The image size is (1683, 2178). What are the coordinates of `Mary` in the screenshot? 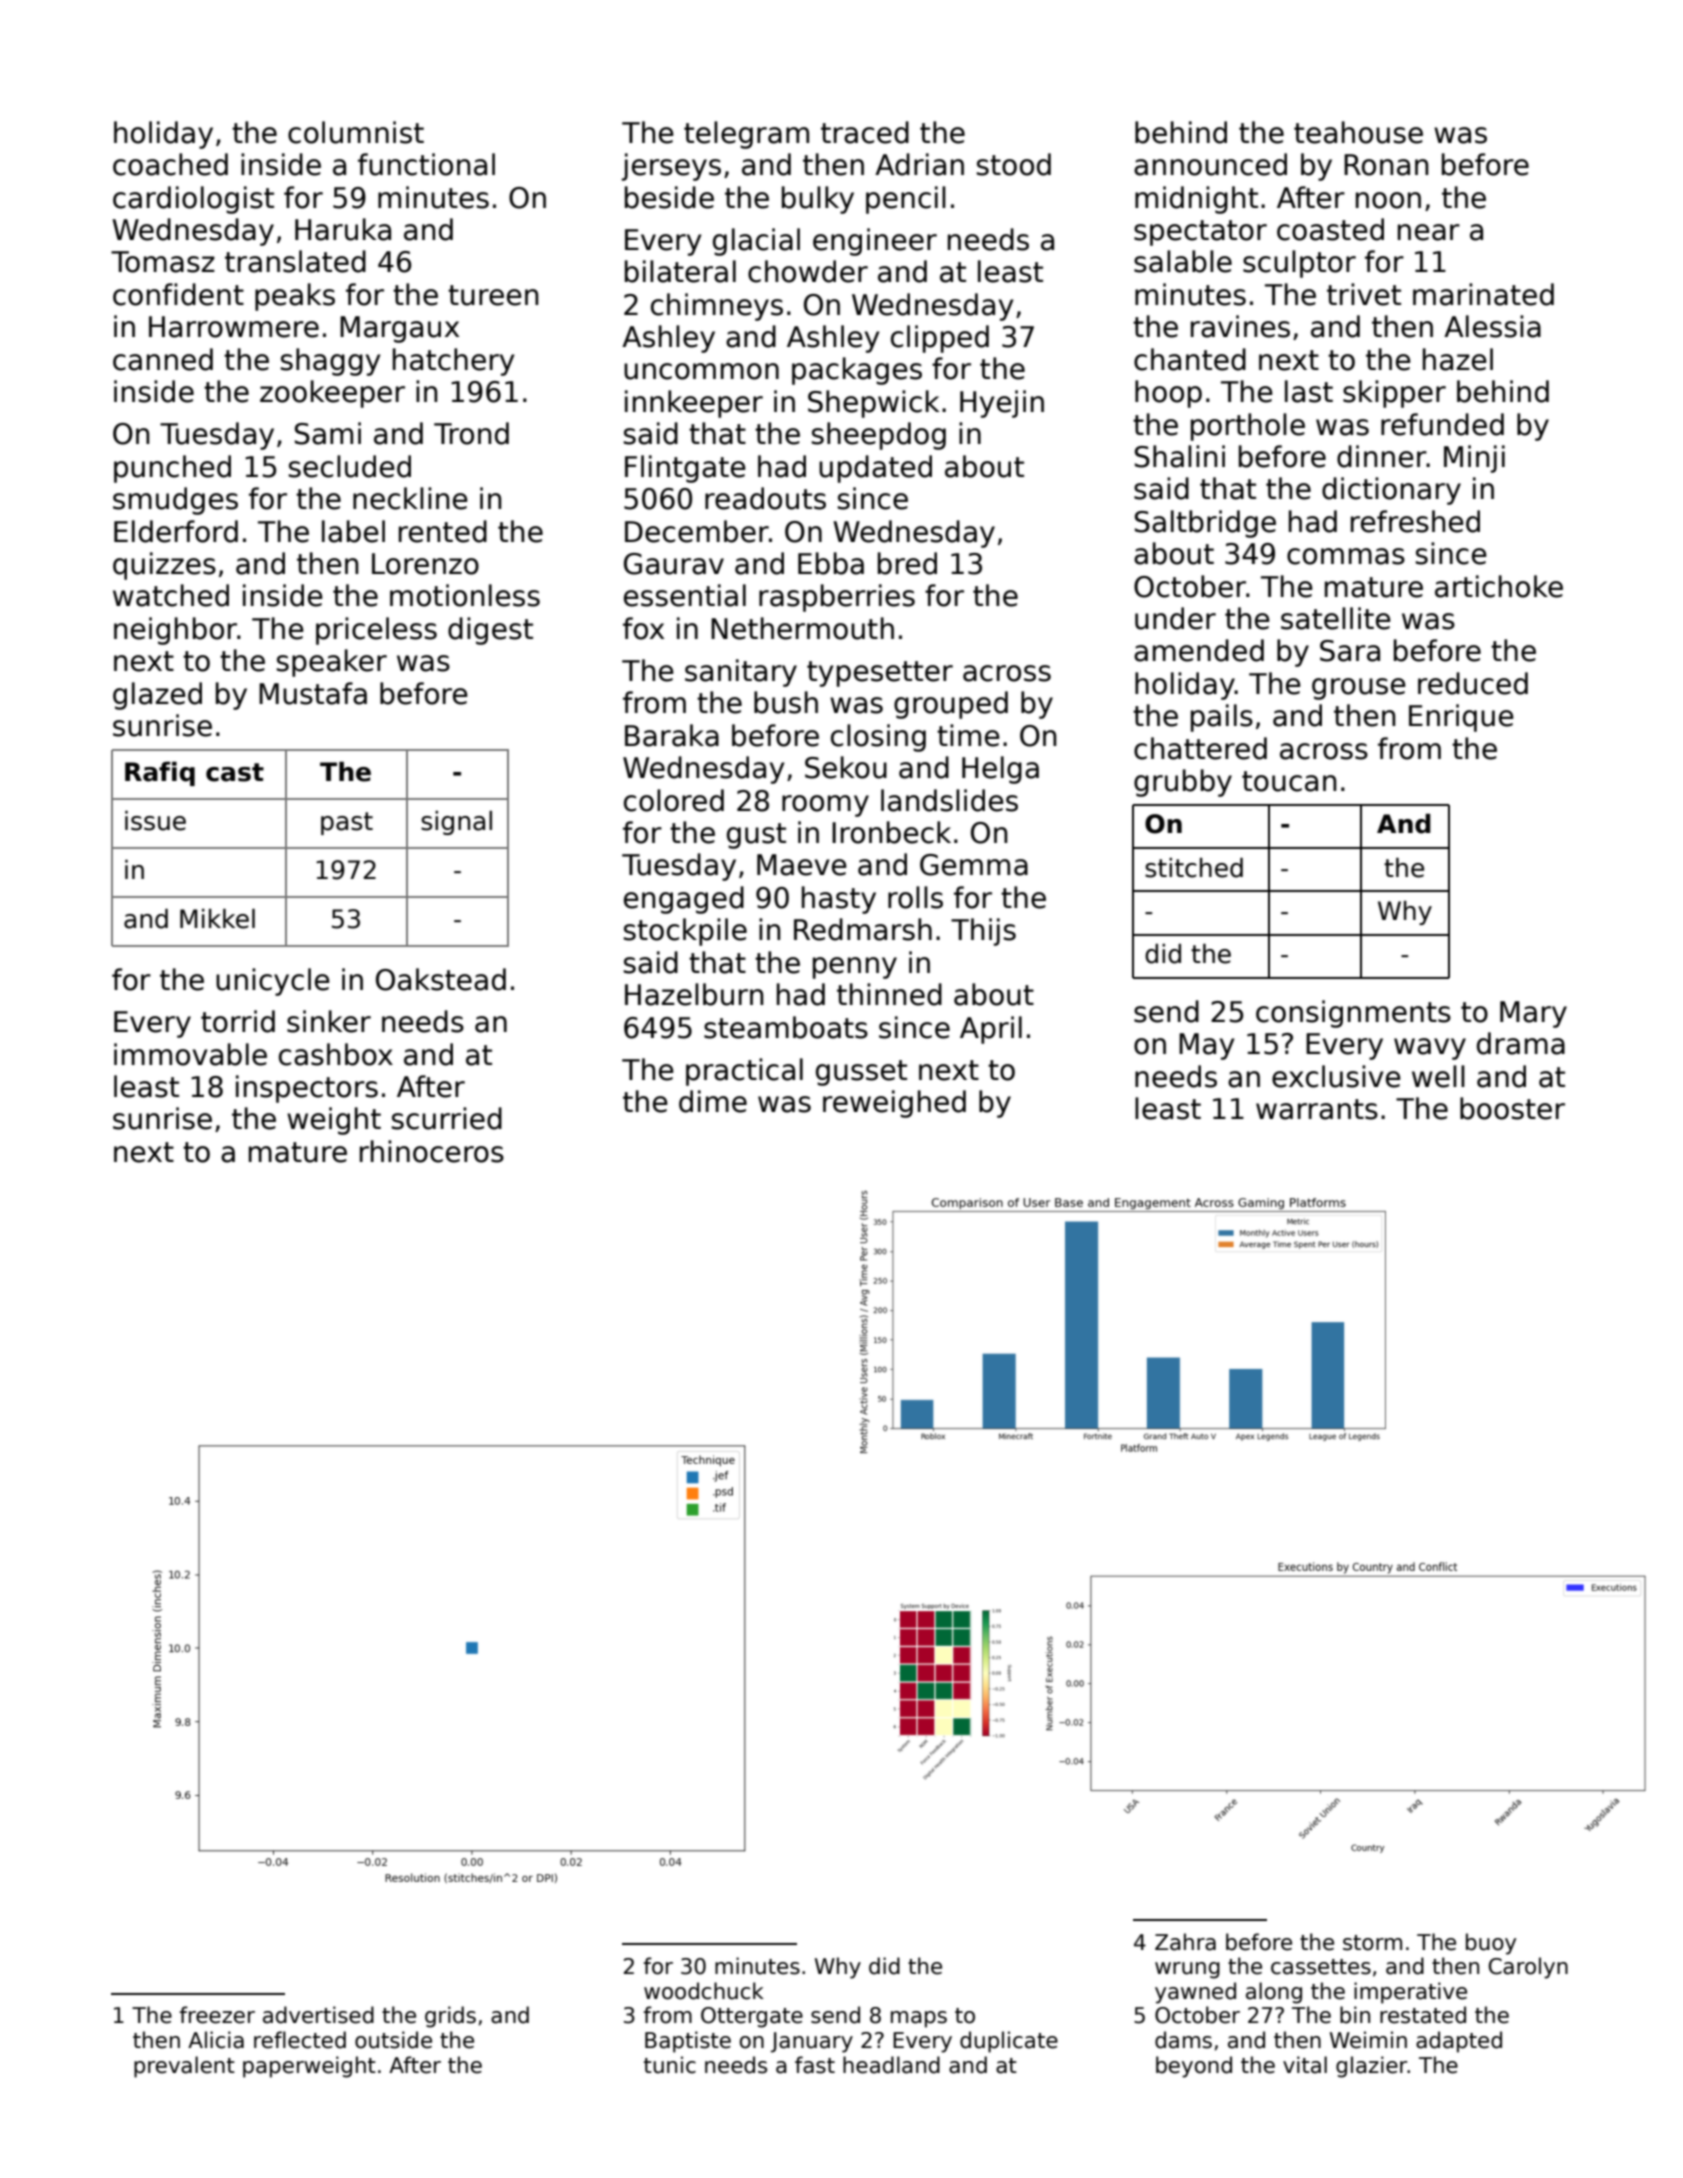 It's located at (1533, 1014).
